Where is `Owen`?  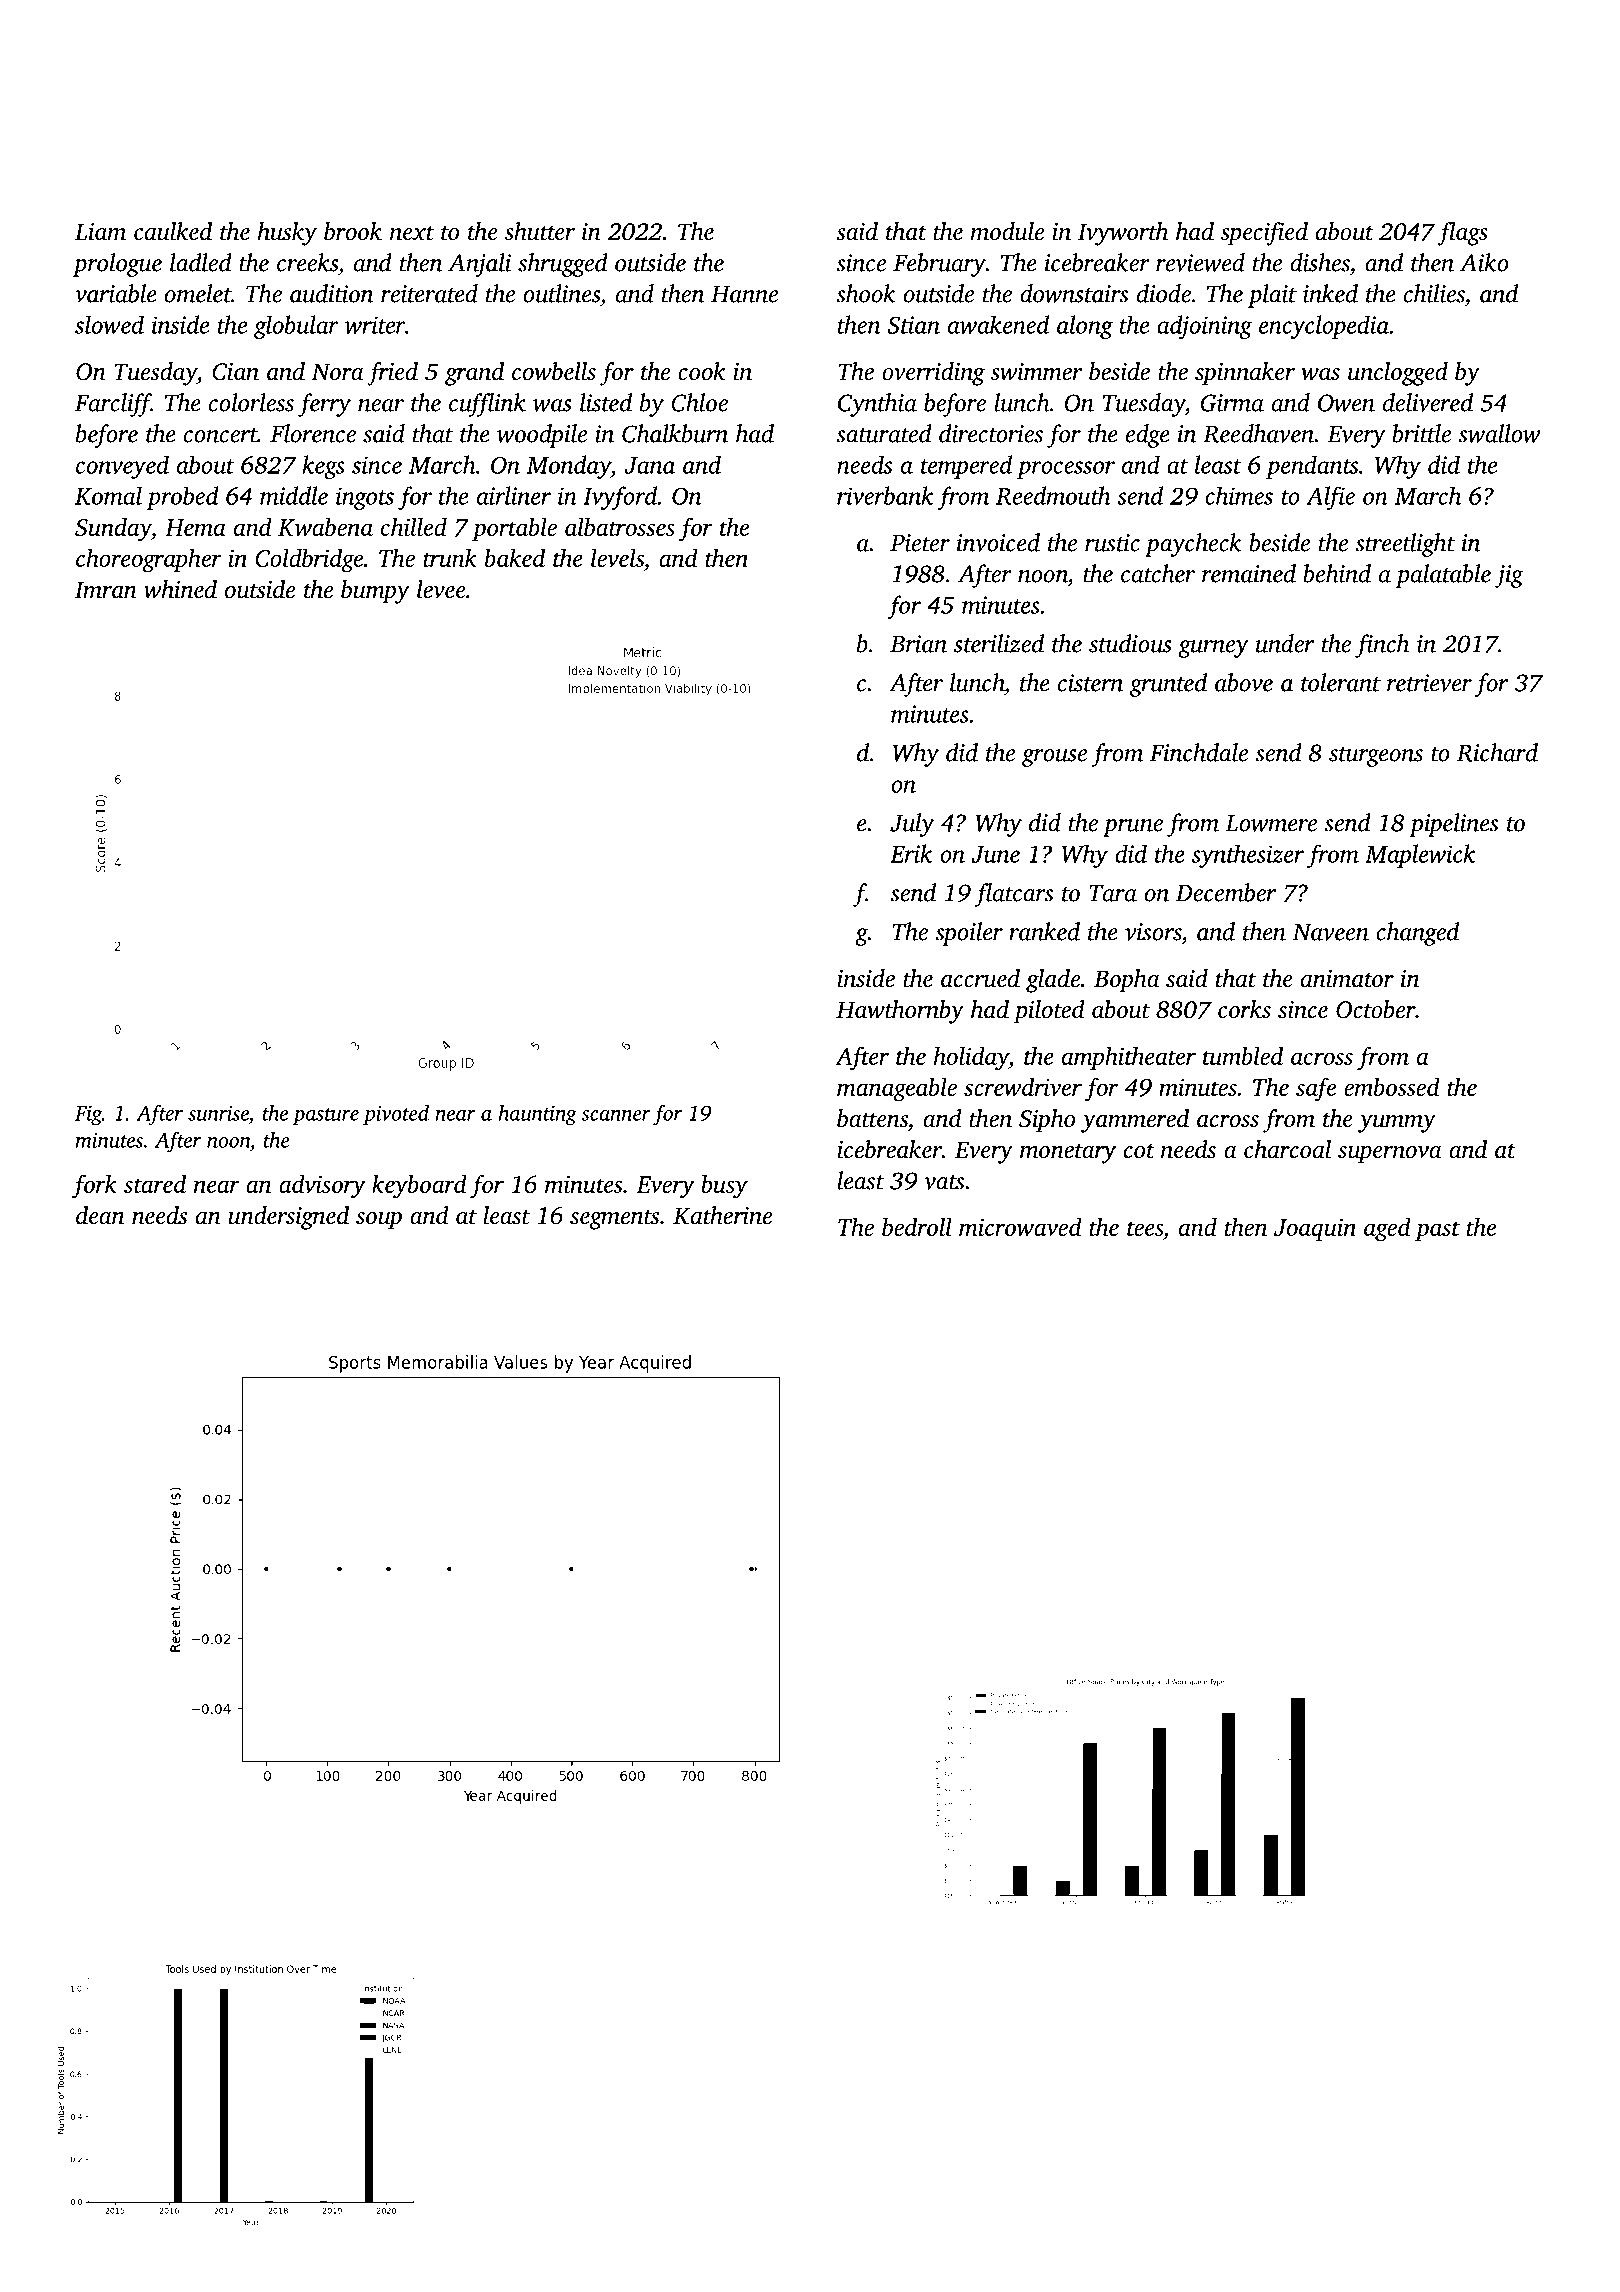 Owen is located at coordinates (1346, 403).
